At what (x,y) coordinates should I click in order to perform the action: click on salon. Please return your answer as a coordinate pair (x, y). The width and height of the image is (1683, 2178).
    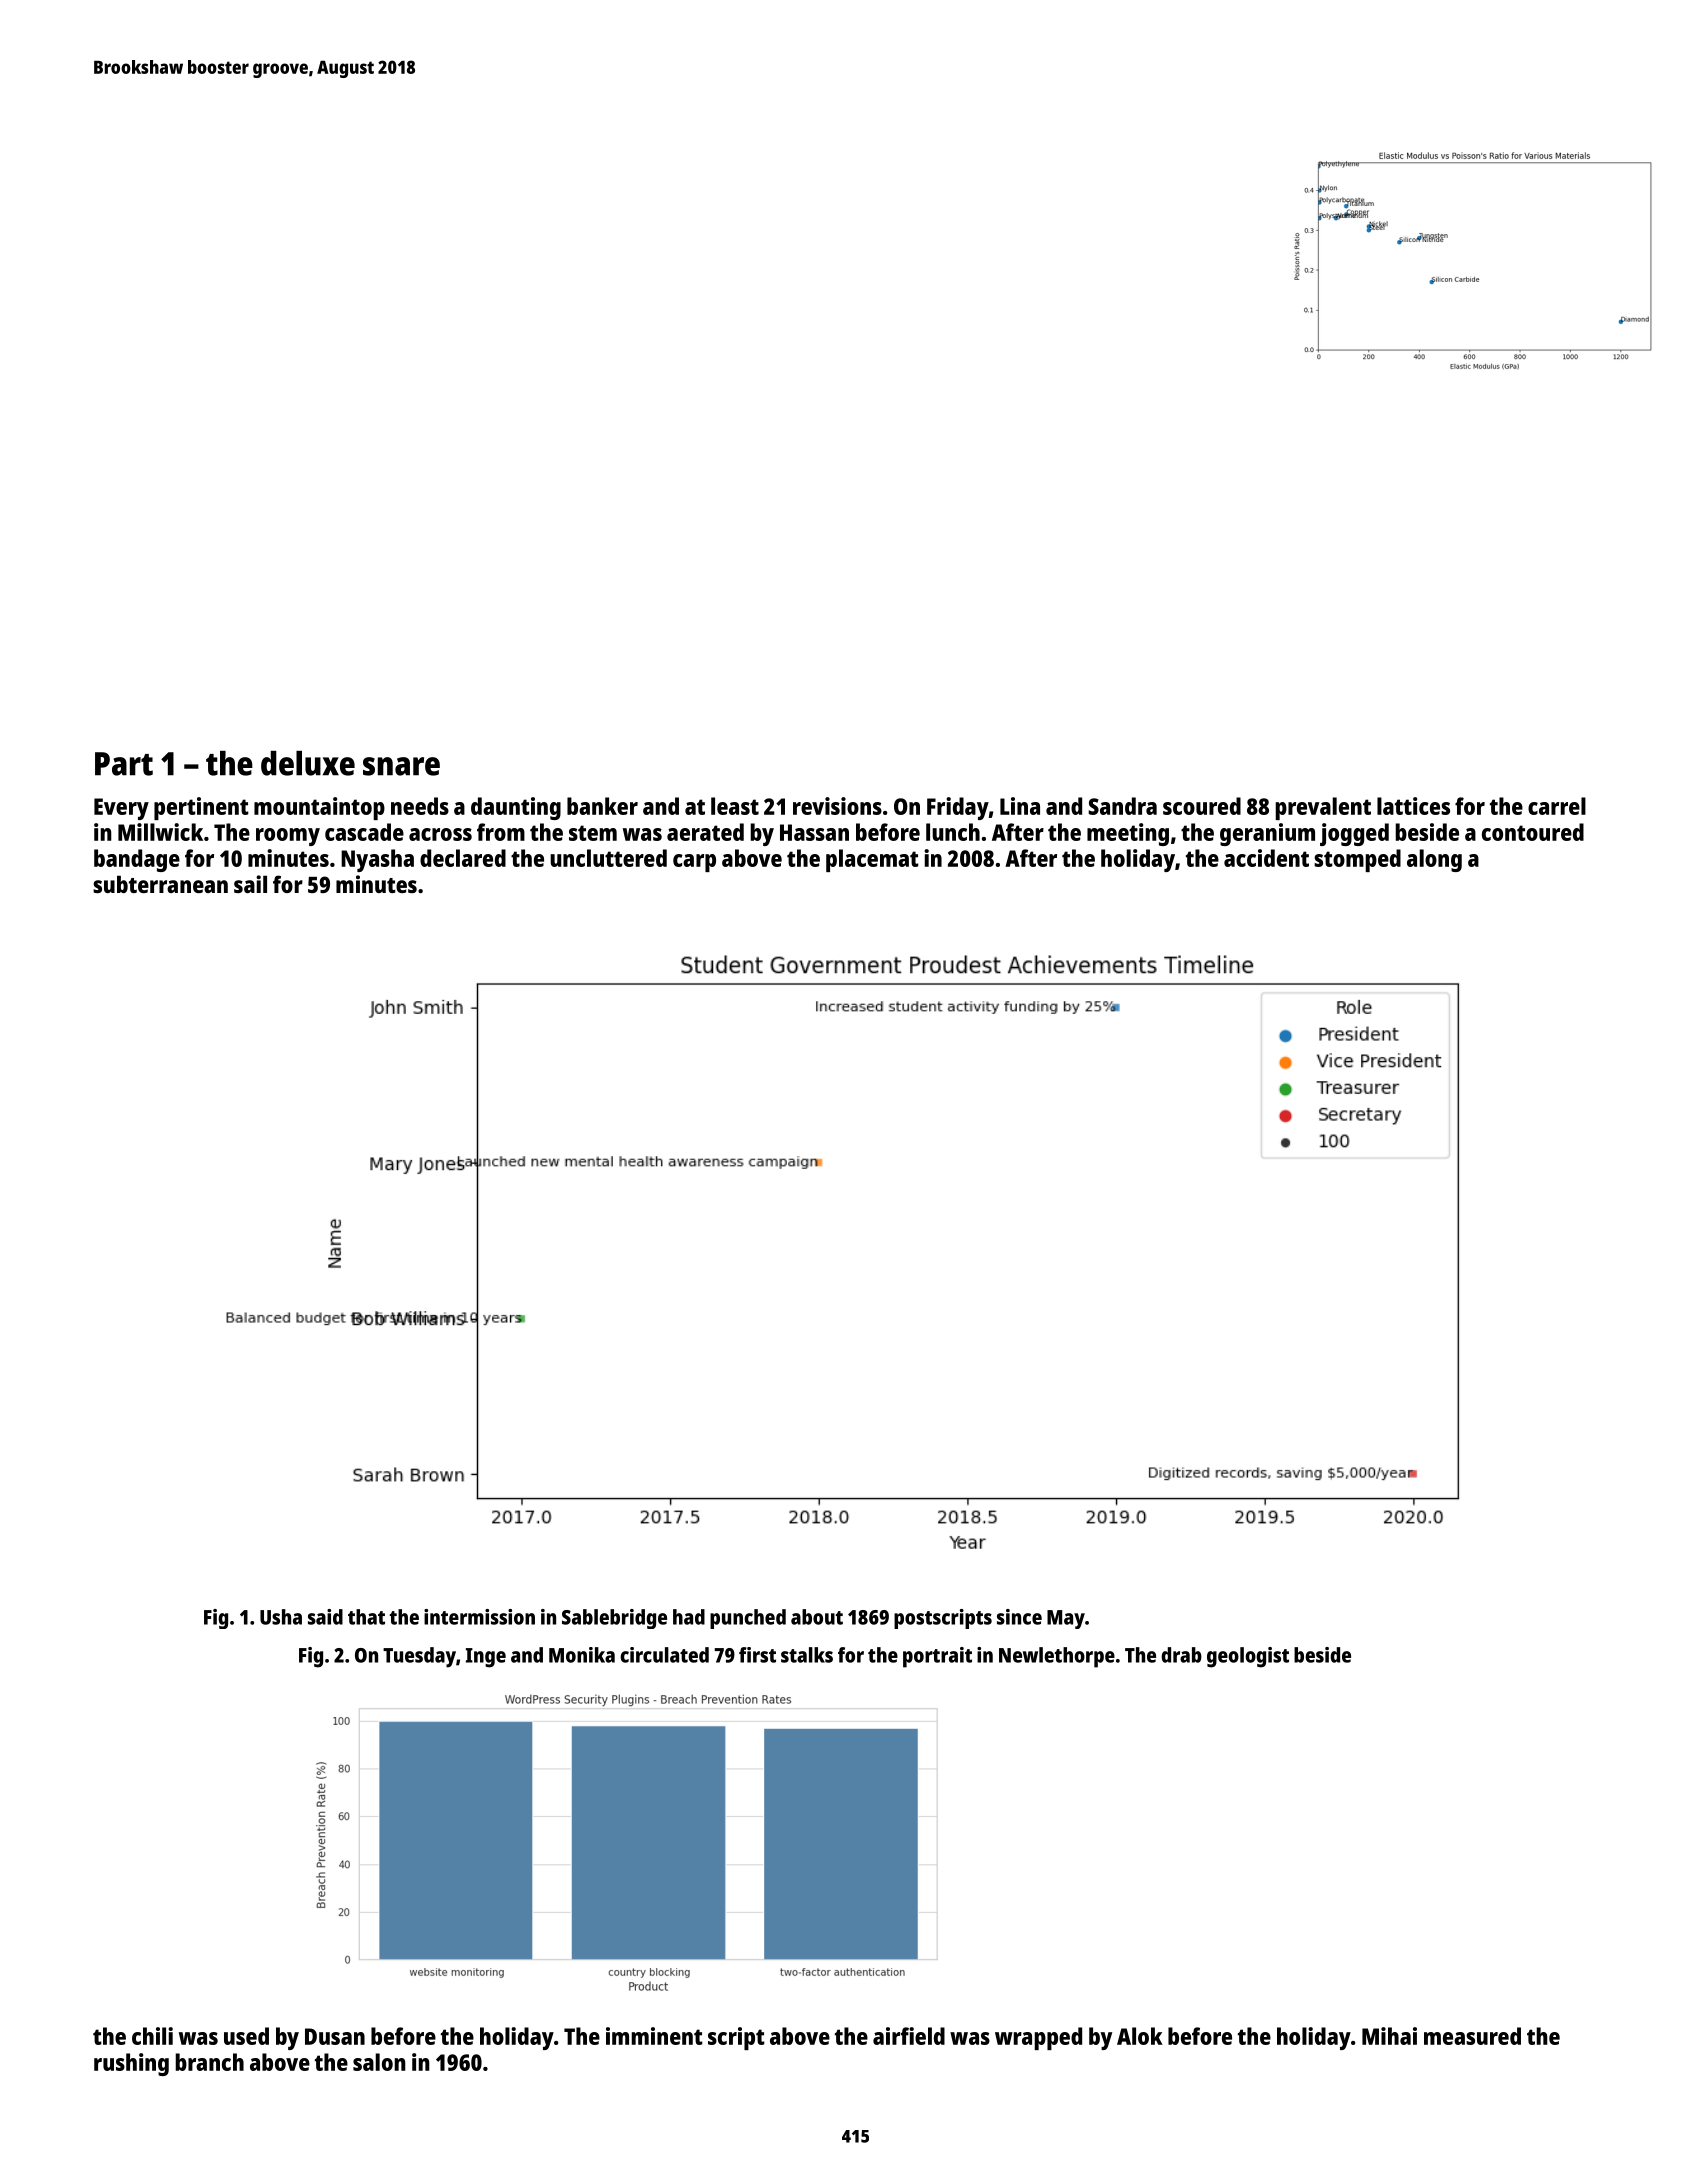
    Looking at the image, I should click on (379, 2062).
